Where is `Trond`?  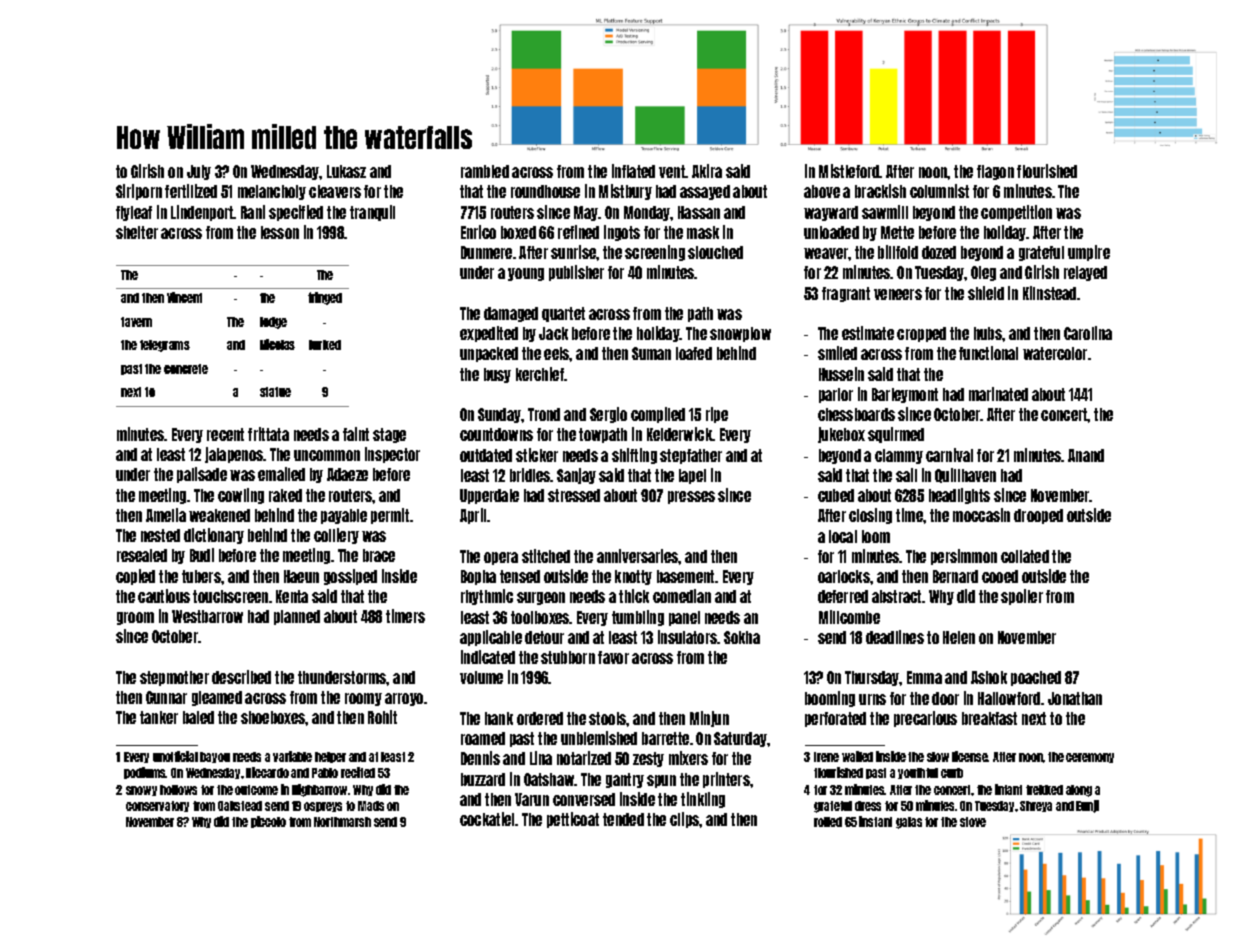
Trond is located at coordinates (544, 414).
